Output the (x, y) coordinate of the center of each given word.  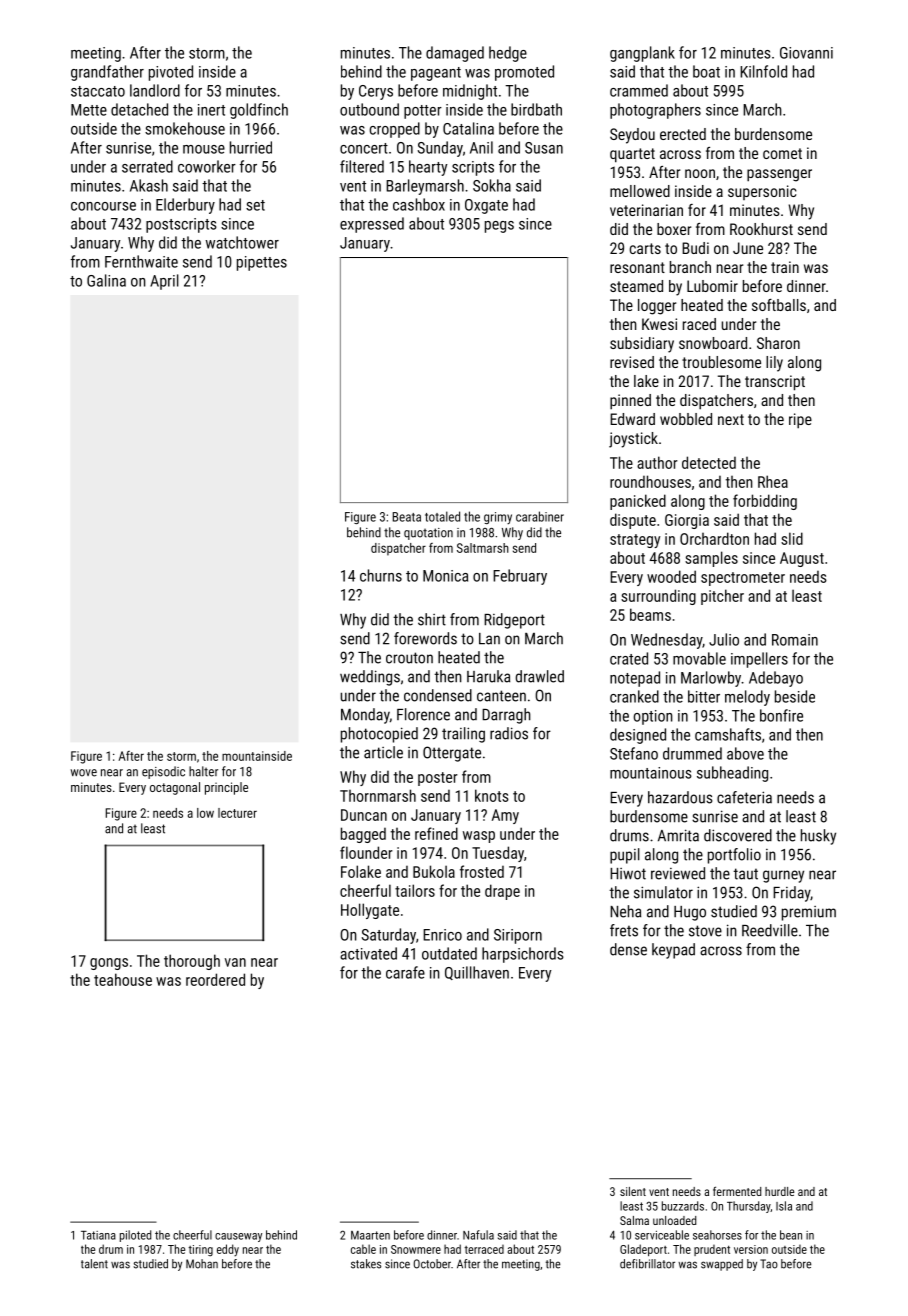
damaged (455, 54)
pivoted (171, 73)
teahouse (123, 979)
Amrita (678, 835)
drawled (540, 676)
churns (381, 575)
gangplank (642, 54)
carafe (405, 972)
